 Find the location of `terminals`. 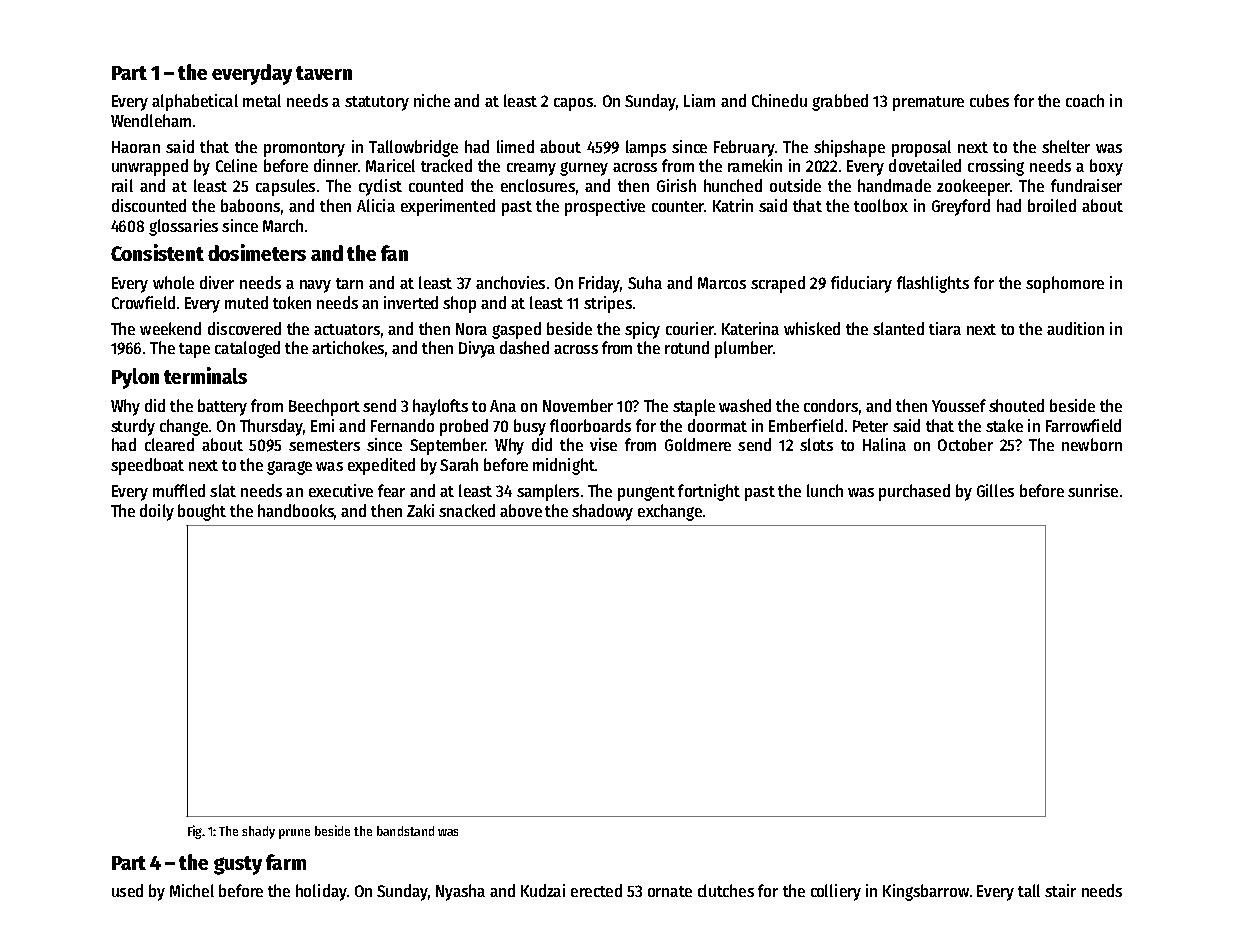

terminals is located at coordinates (205, 375).
